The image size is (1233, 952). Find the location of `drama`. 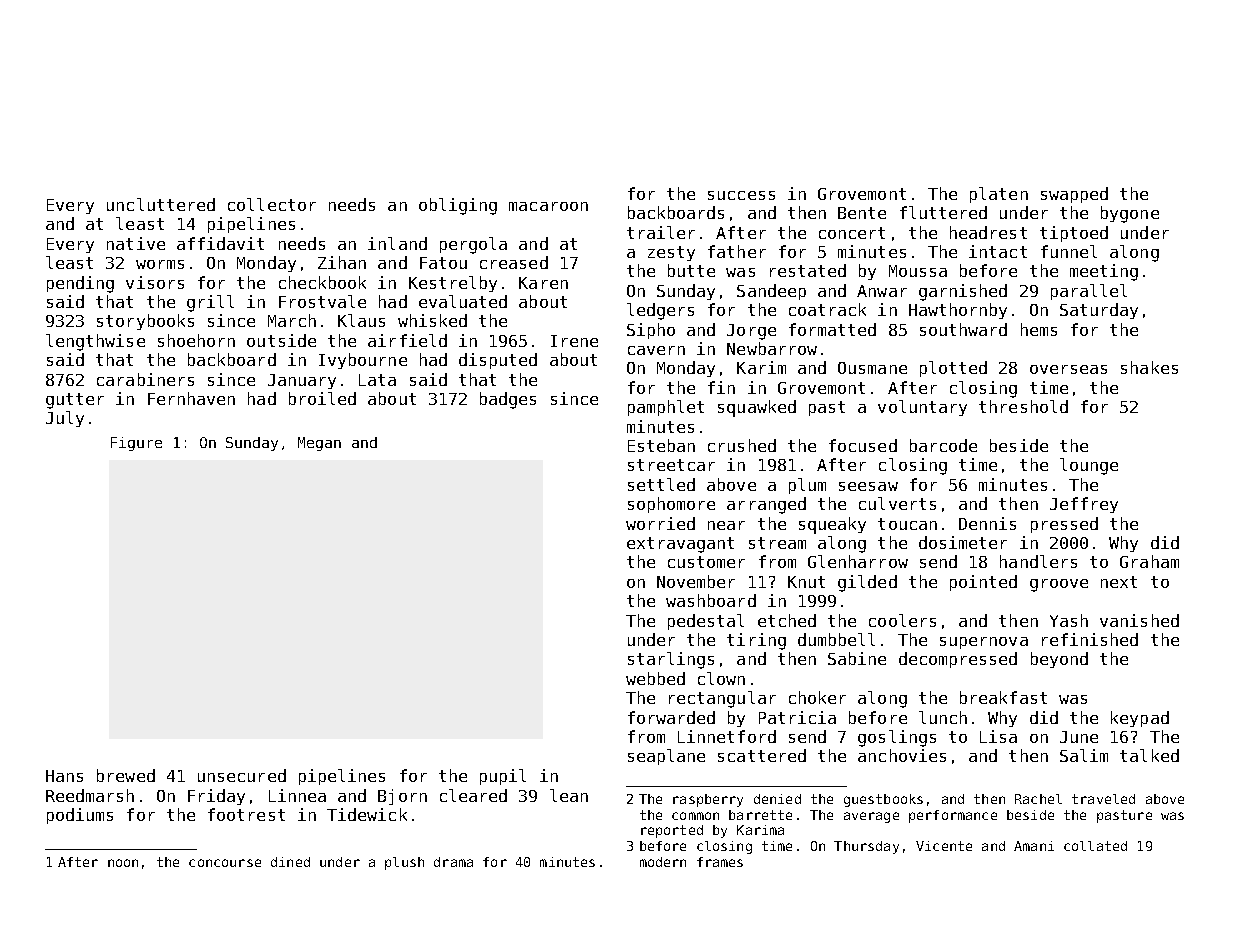

drama is located at coordinates (453, 862).
